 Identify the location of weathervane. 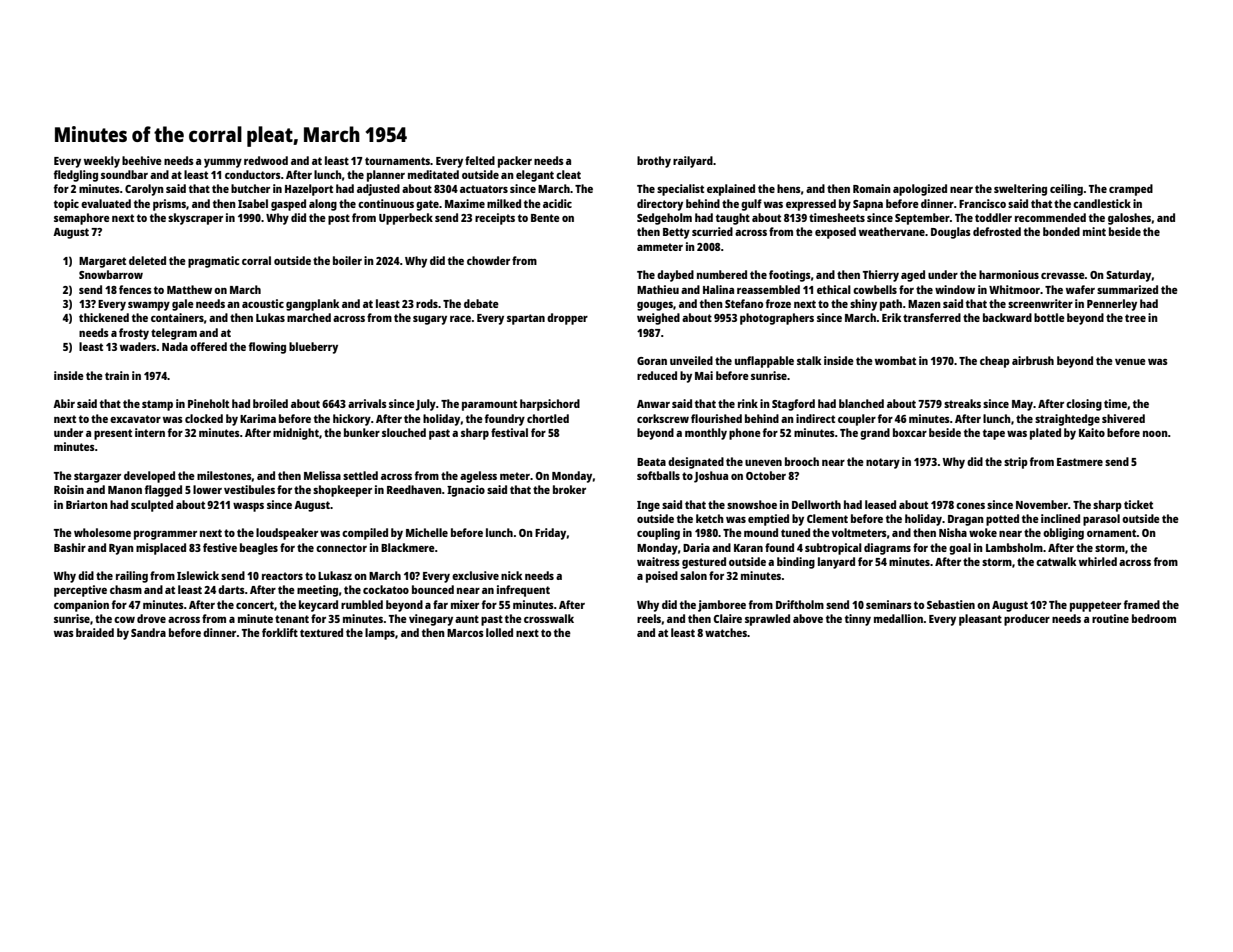
(892, 231).
